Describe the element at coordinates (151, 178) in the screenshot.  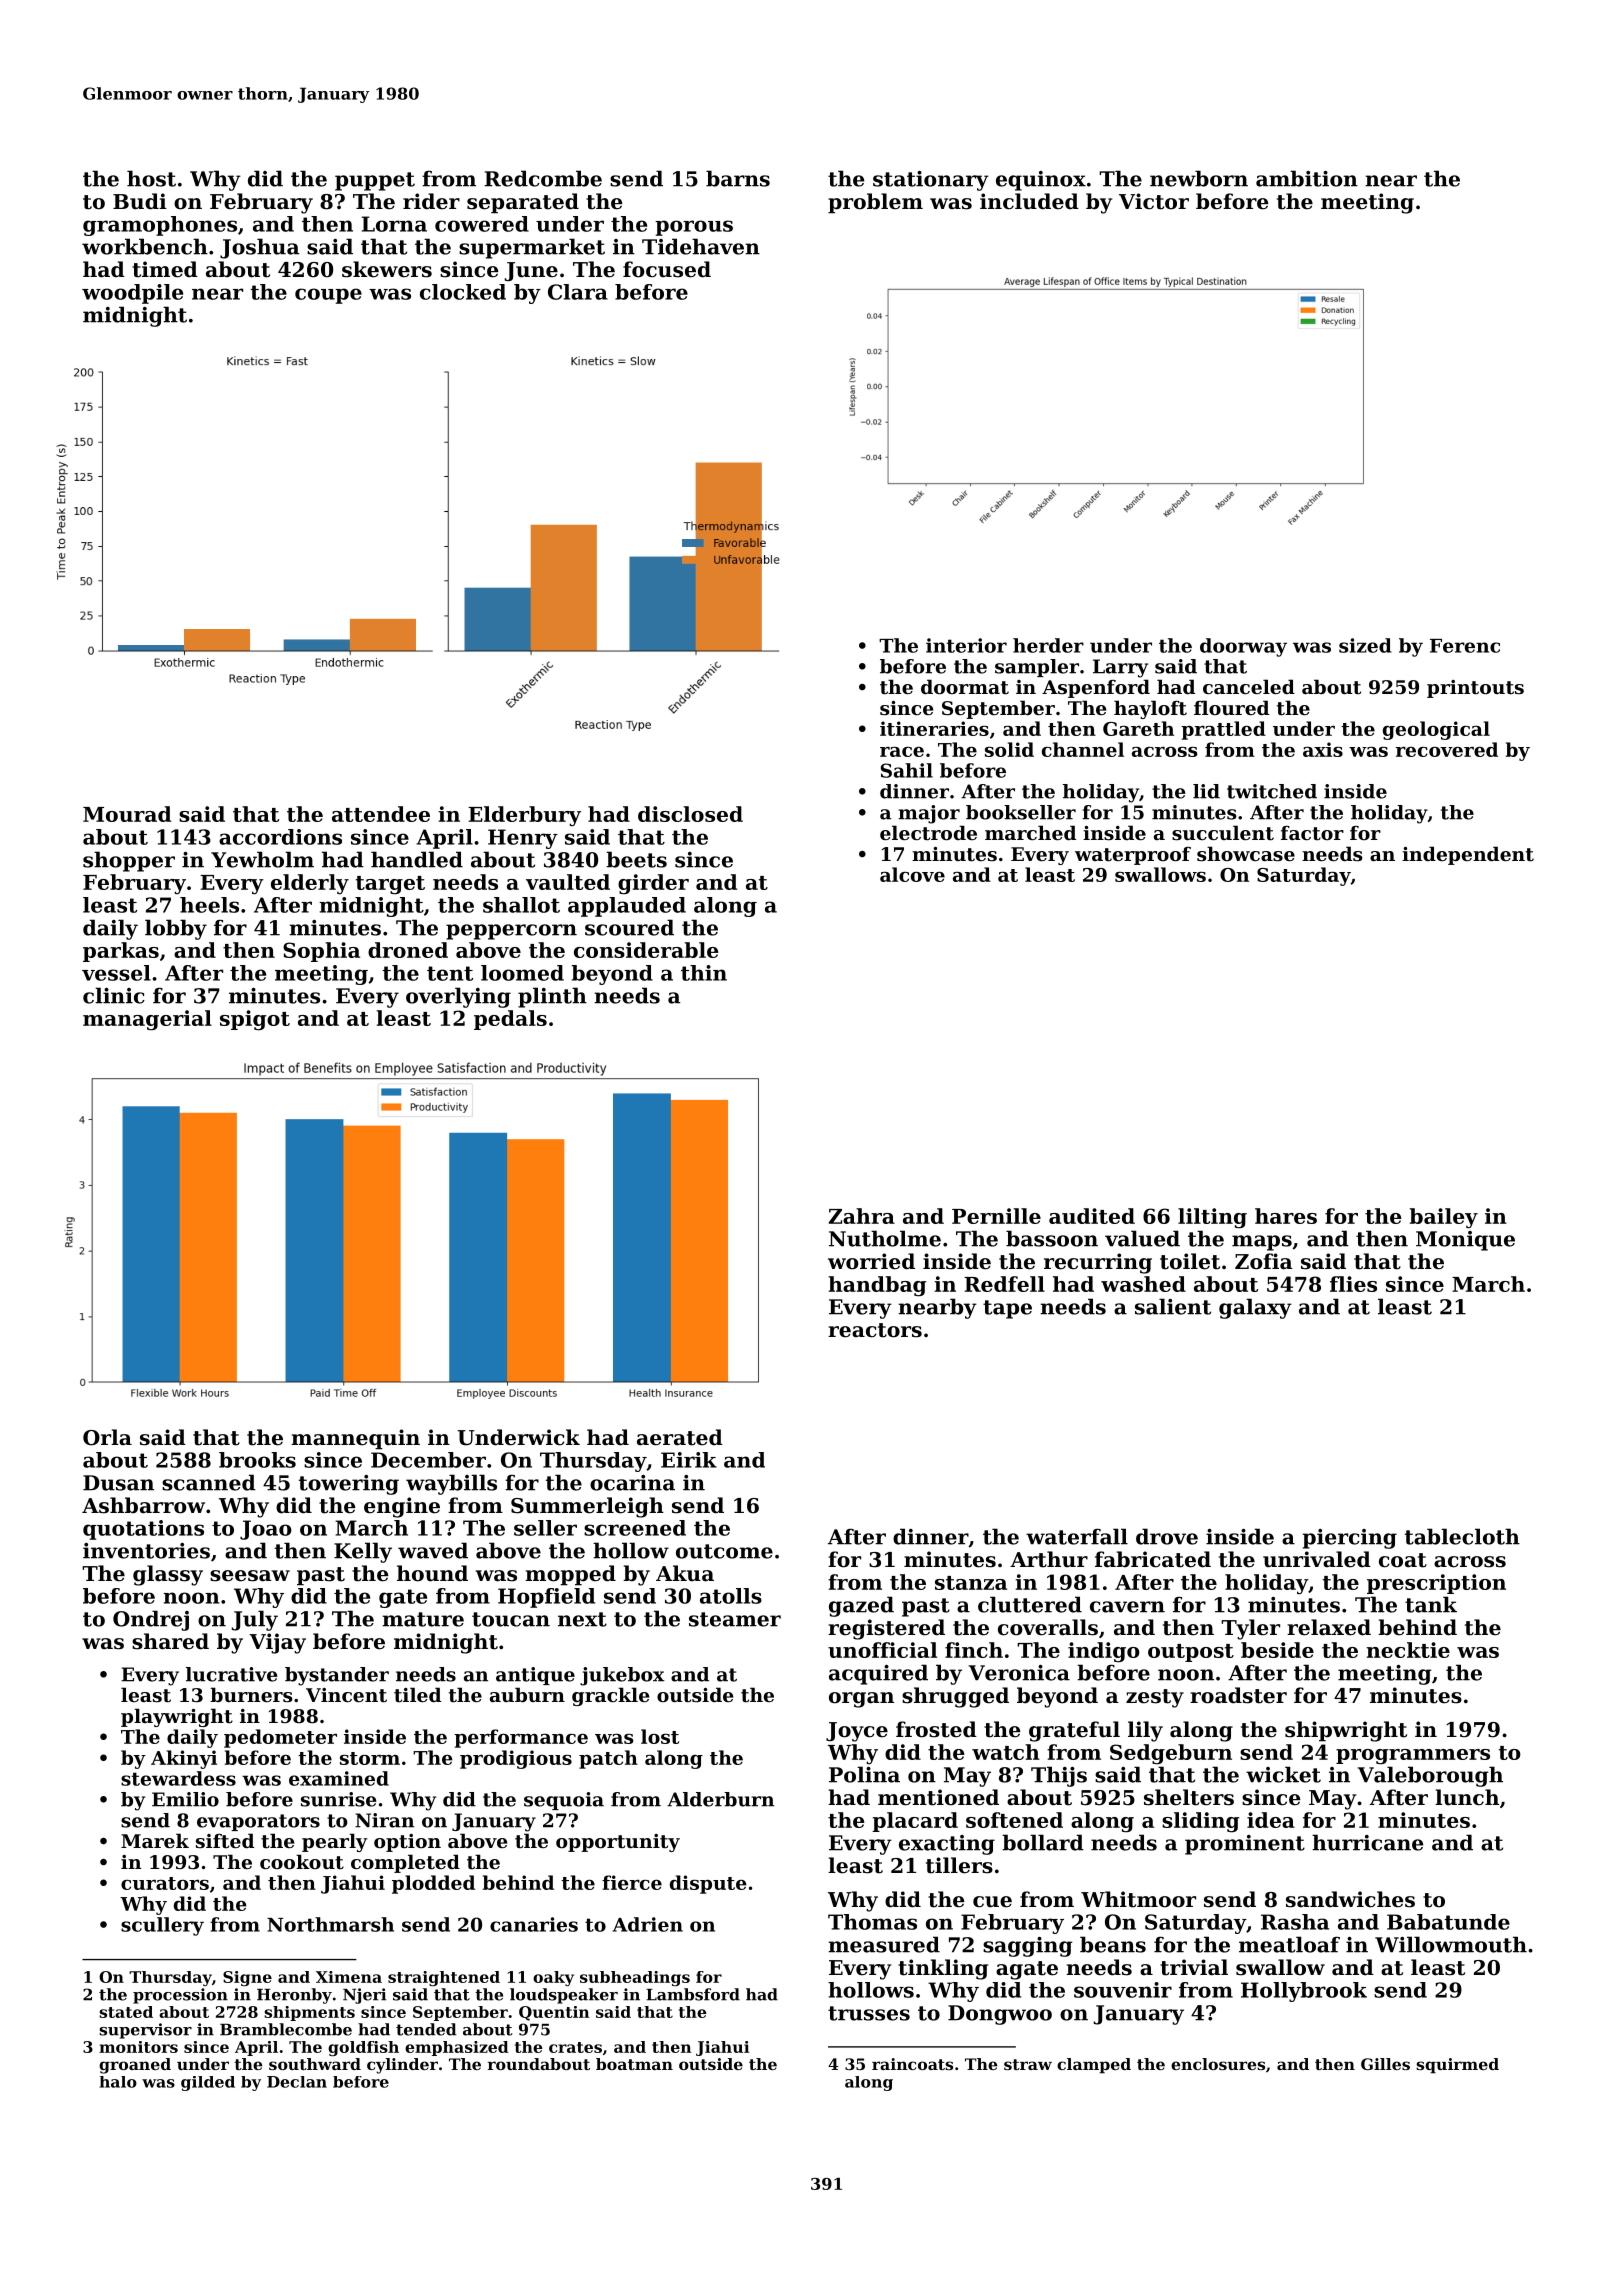
I see `host` at that location.
